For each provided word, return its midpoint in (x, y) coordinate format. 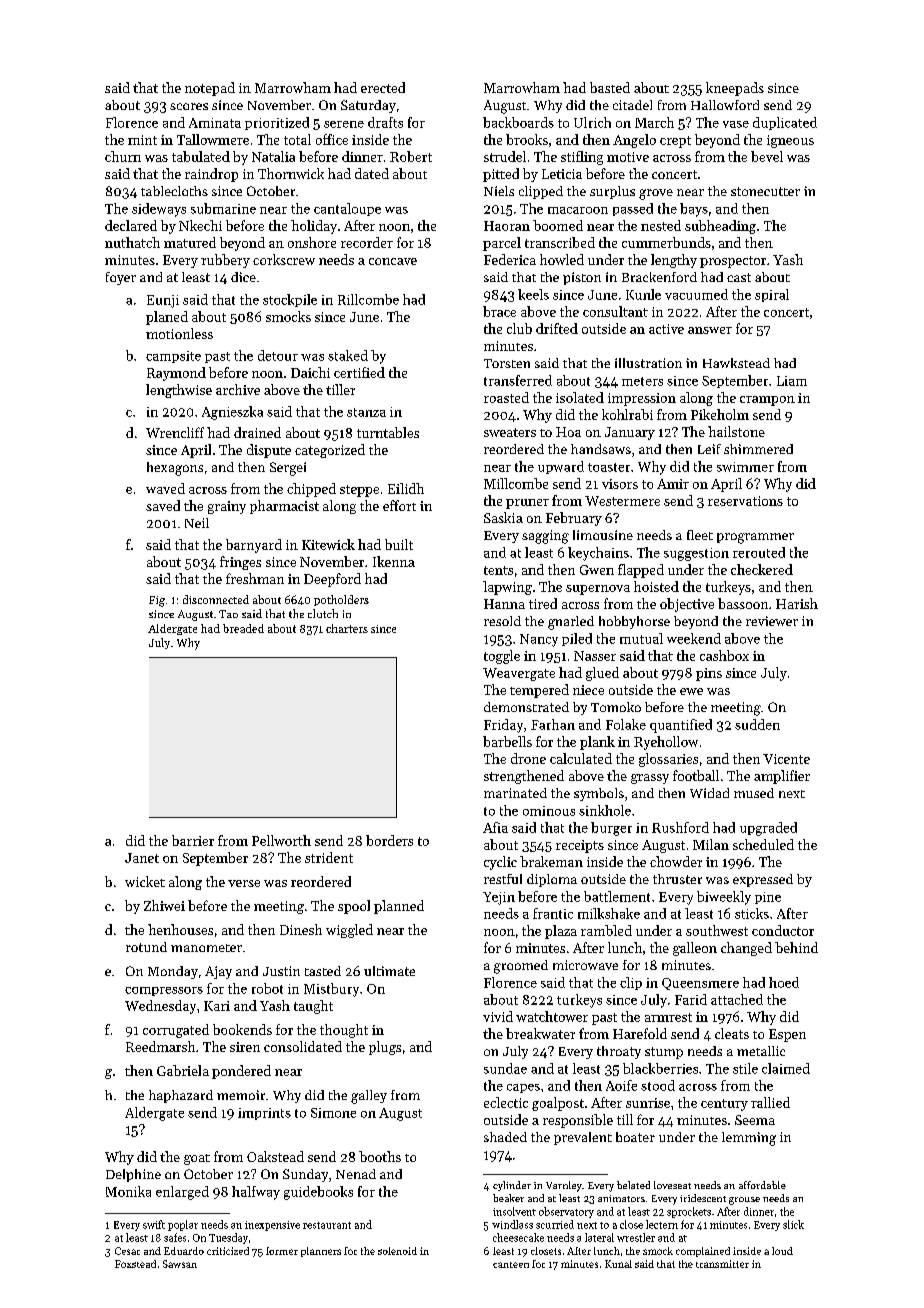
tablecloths (174, 191)
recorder (367, 242)
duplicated (785, 123)
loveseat (672, 1185)
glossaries (668, 760)
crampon (767, 401)
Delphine (133, 1175)
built (399, 544)
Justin (281, 971)
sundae (505, 1068)
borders (389, 840)
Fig (157, 601)
